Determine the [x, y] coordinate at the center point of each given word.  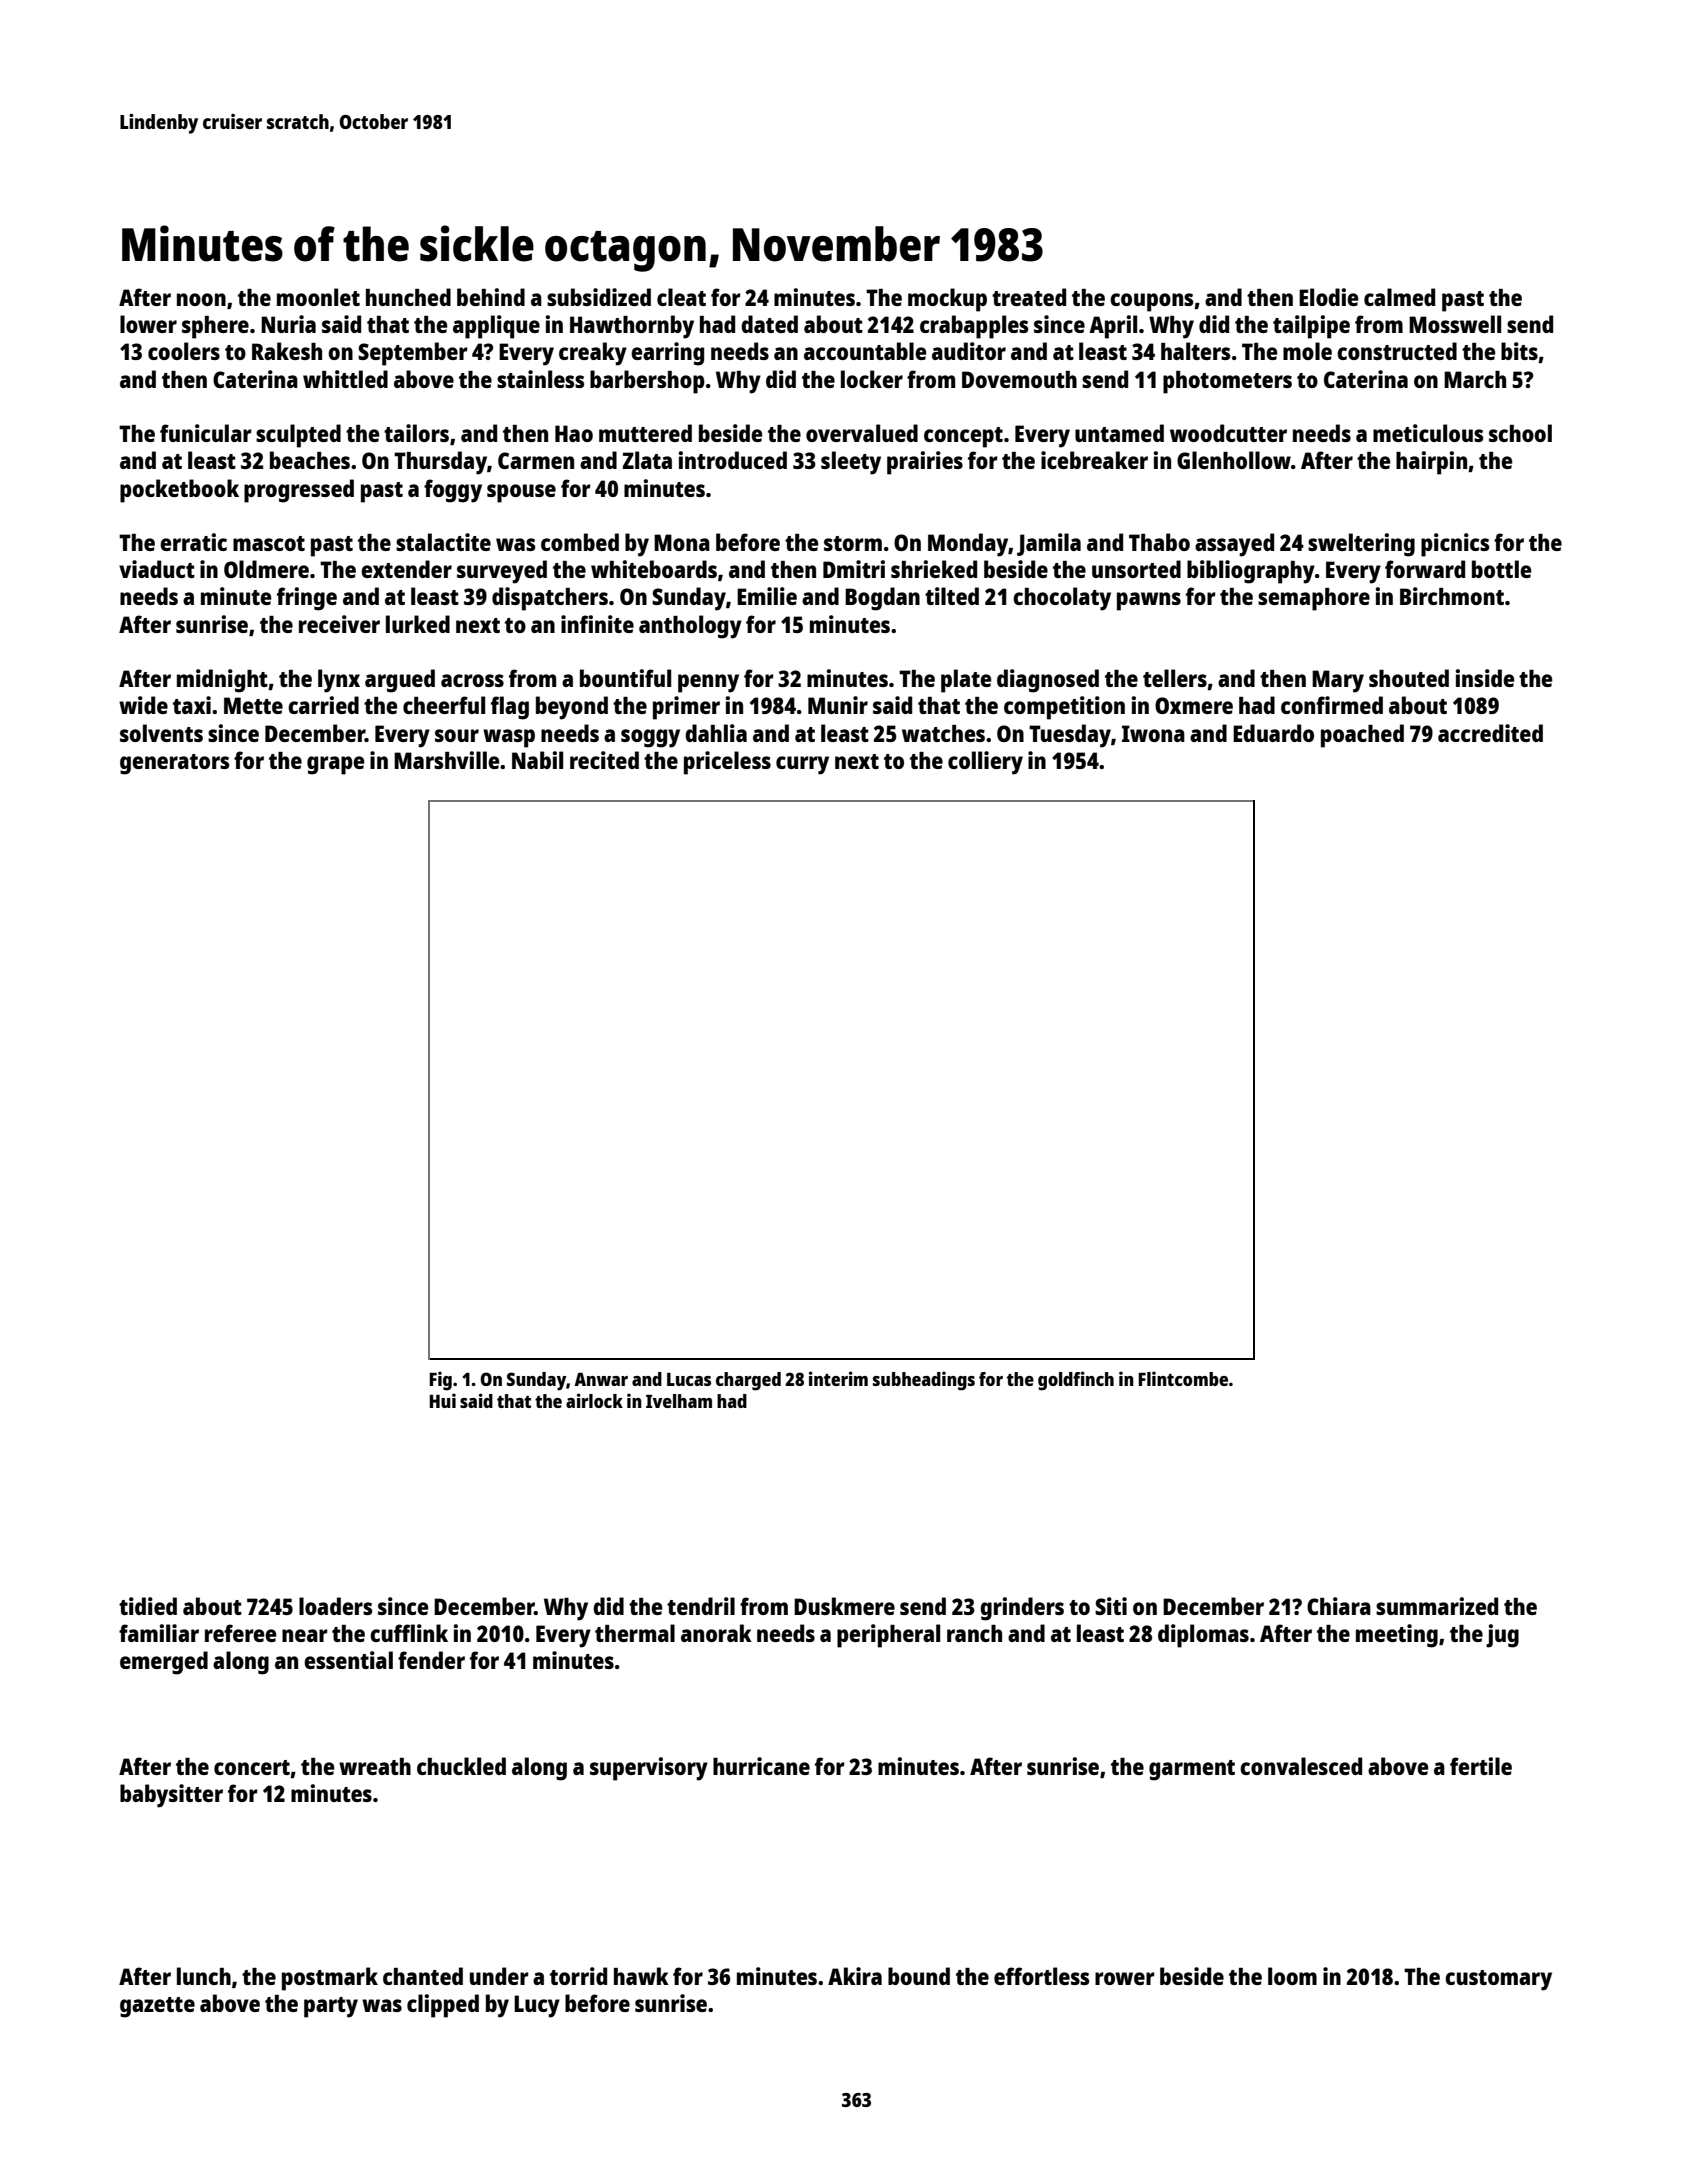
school [1520, 433]
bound [919, 1976]
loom [1292, 1976]
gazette [157, 2007]
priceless [727, 763]
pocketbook [179, 491]
